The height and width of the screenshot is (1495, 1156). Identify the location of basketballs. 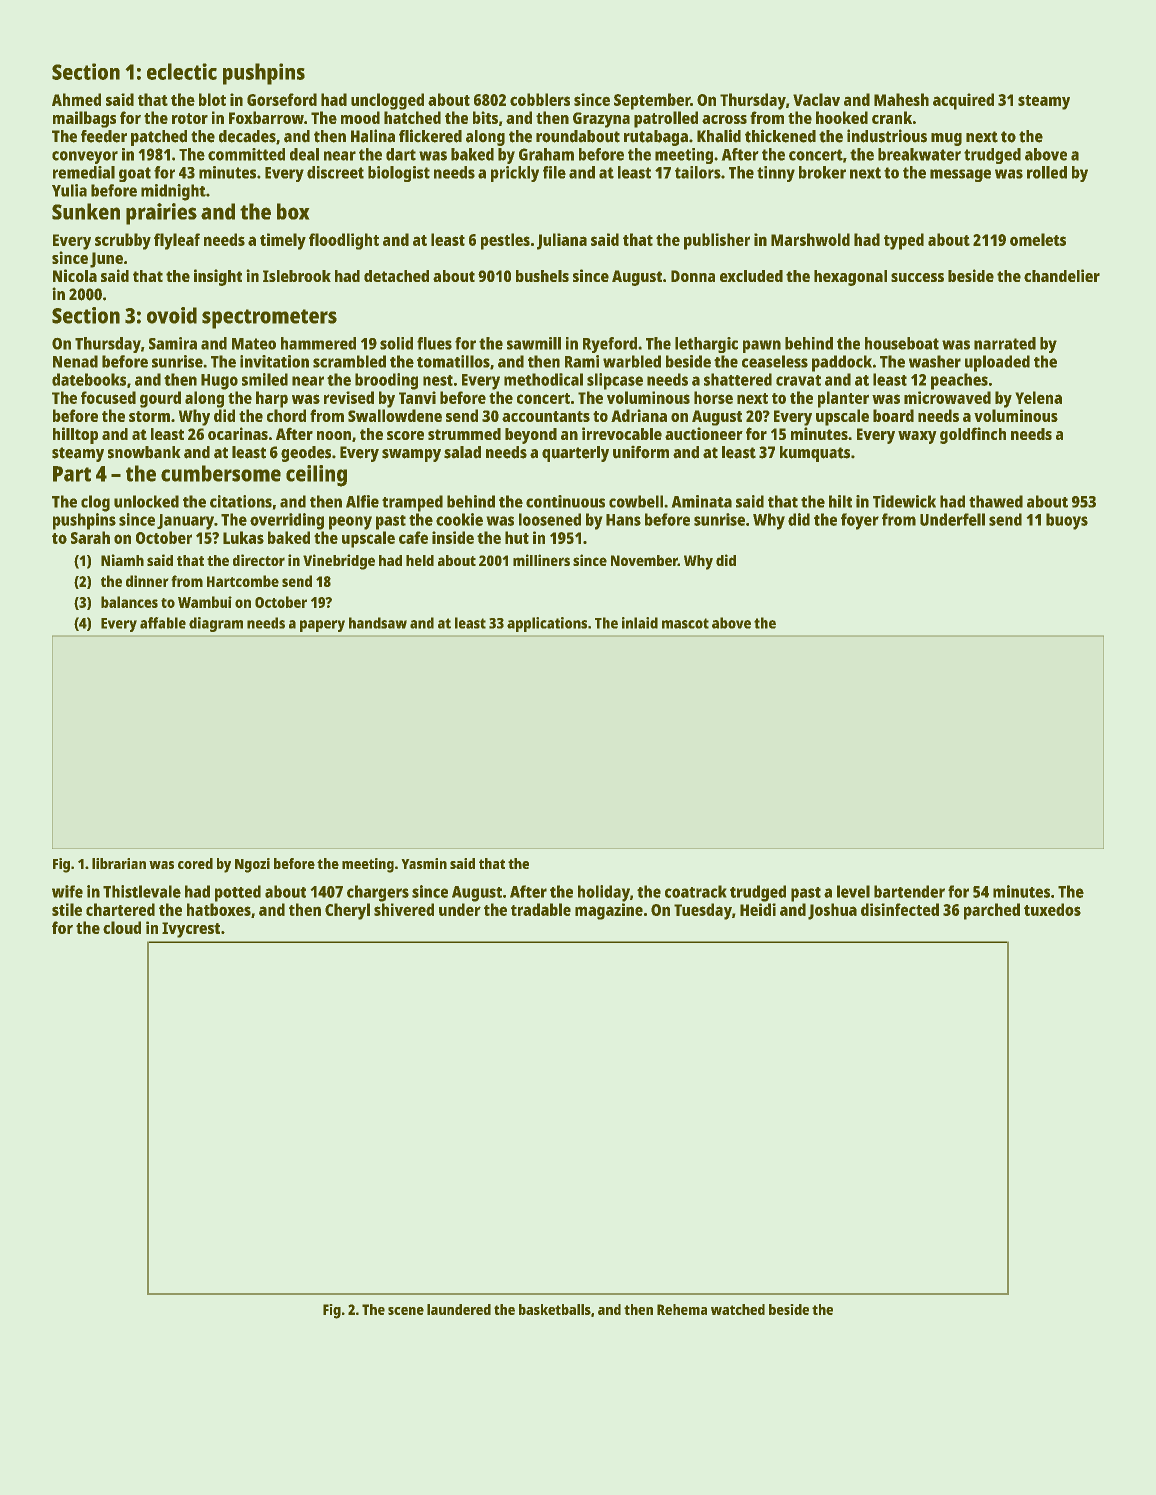
(555, 1309).
